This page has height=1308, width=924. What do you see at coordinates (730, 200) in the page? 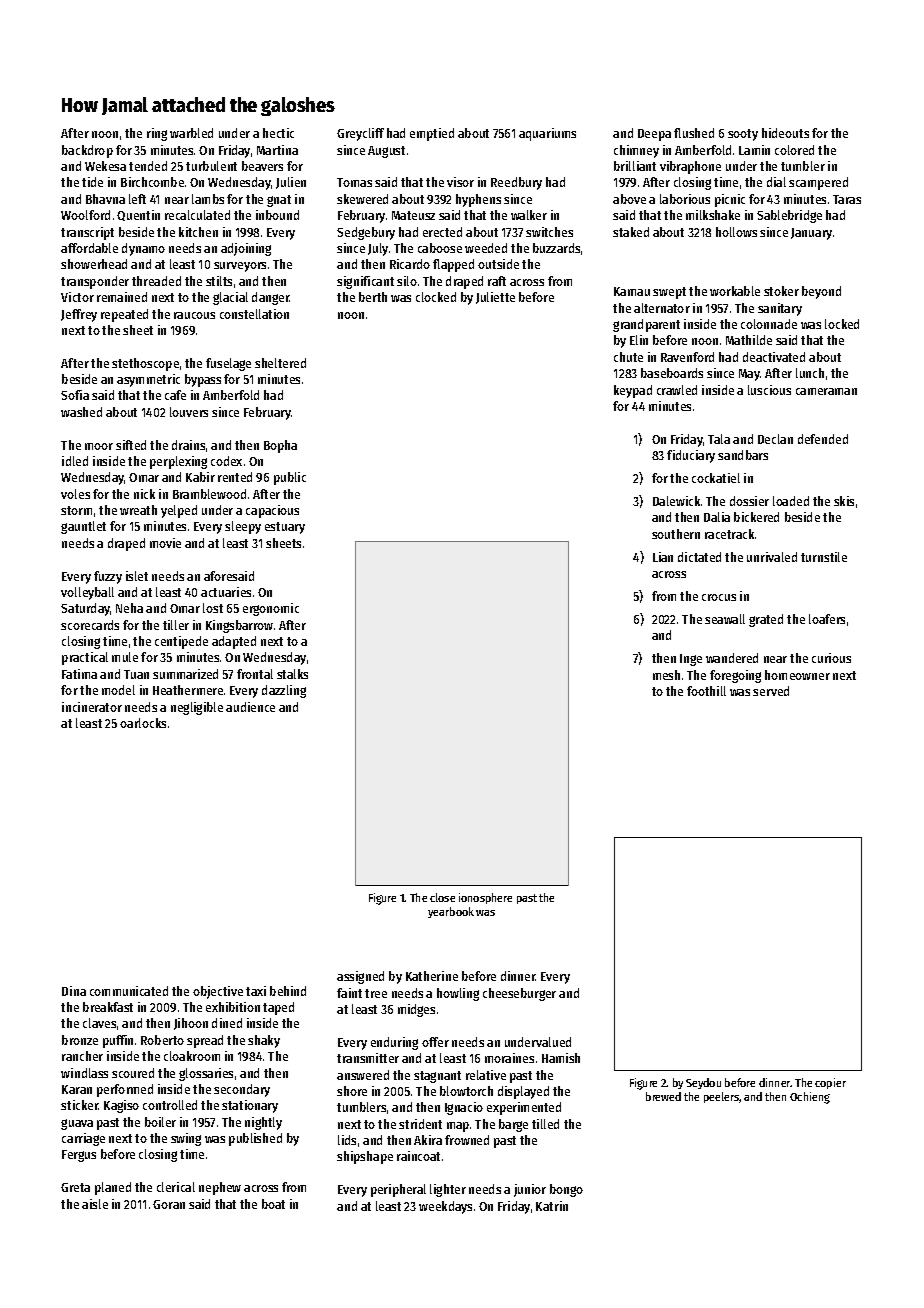
I see `picnic` at bounding box center [730, 200].
